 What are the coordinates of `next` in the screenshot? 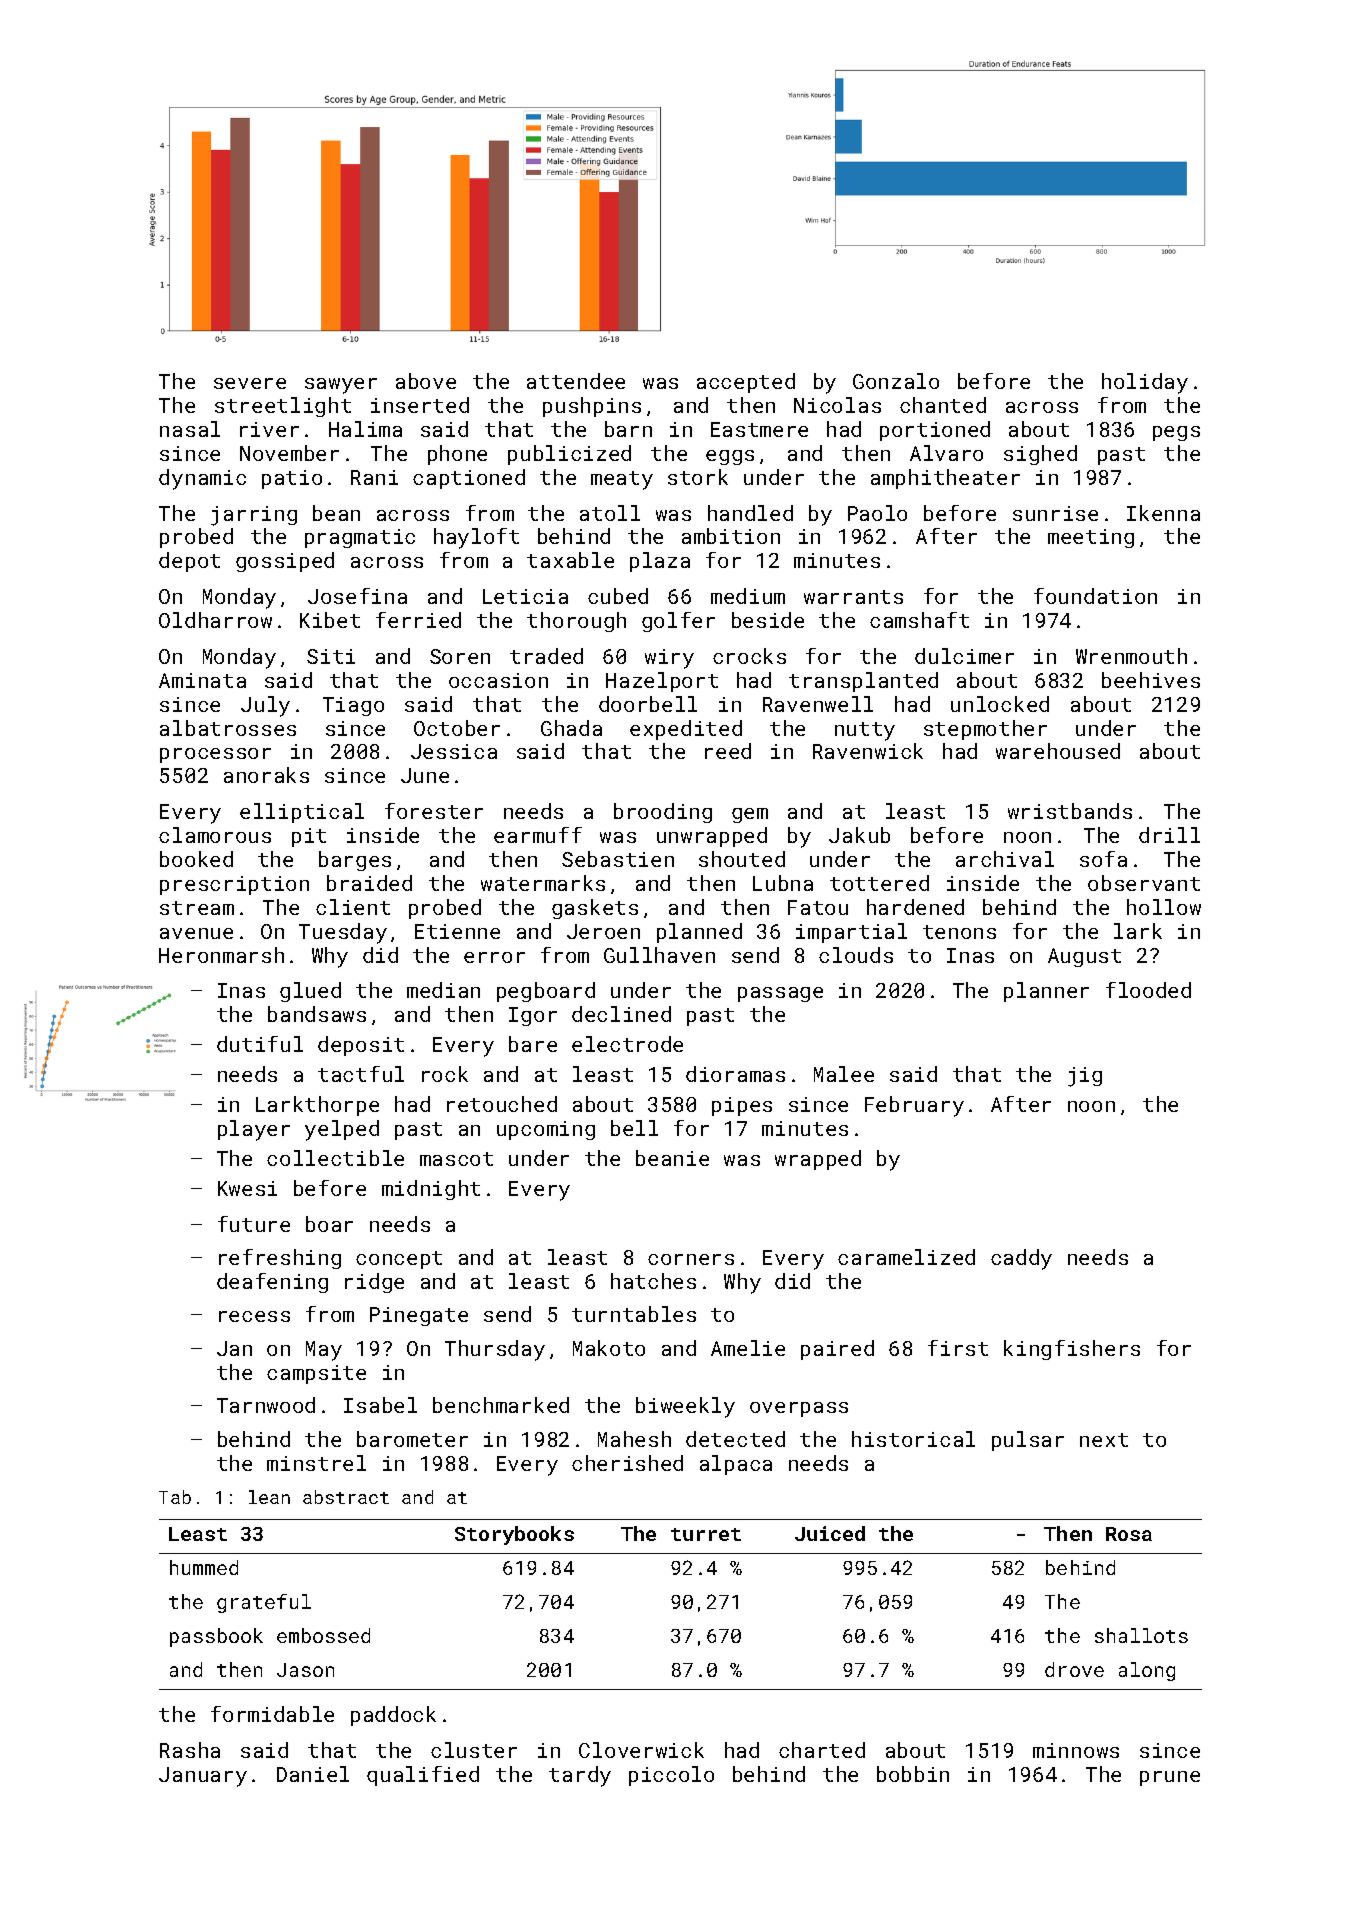 It's located at (1104, 1440).
